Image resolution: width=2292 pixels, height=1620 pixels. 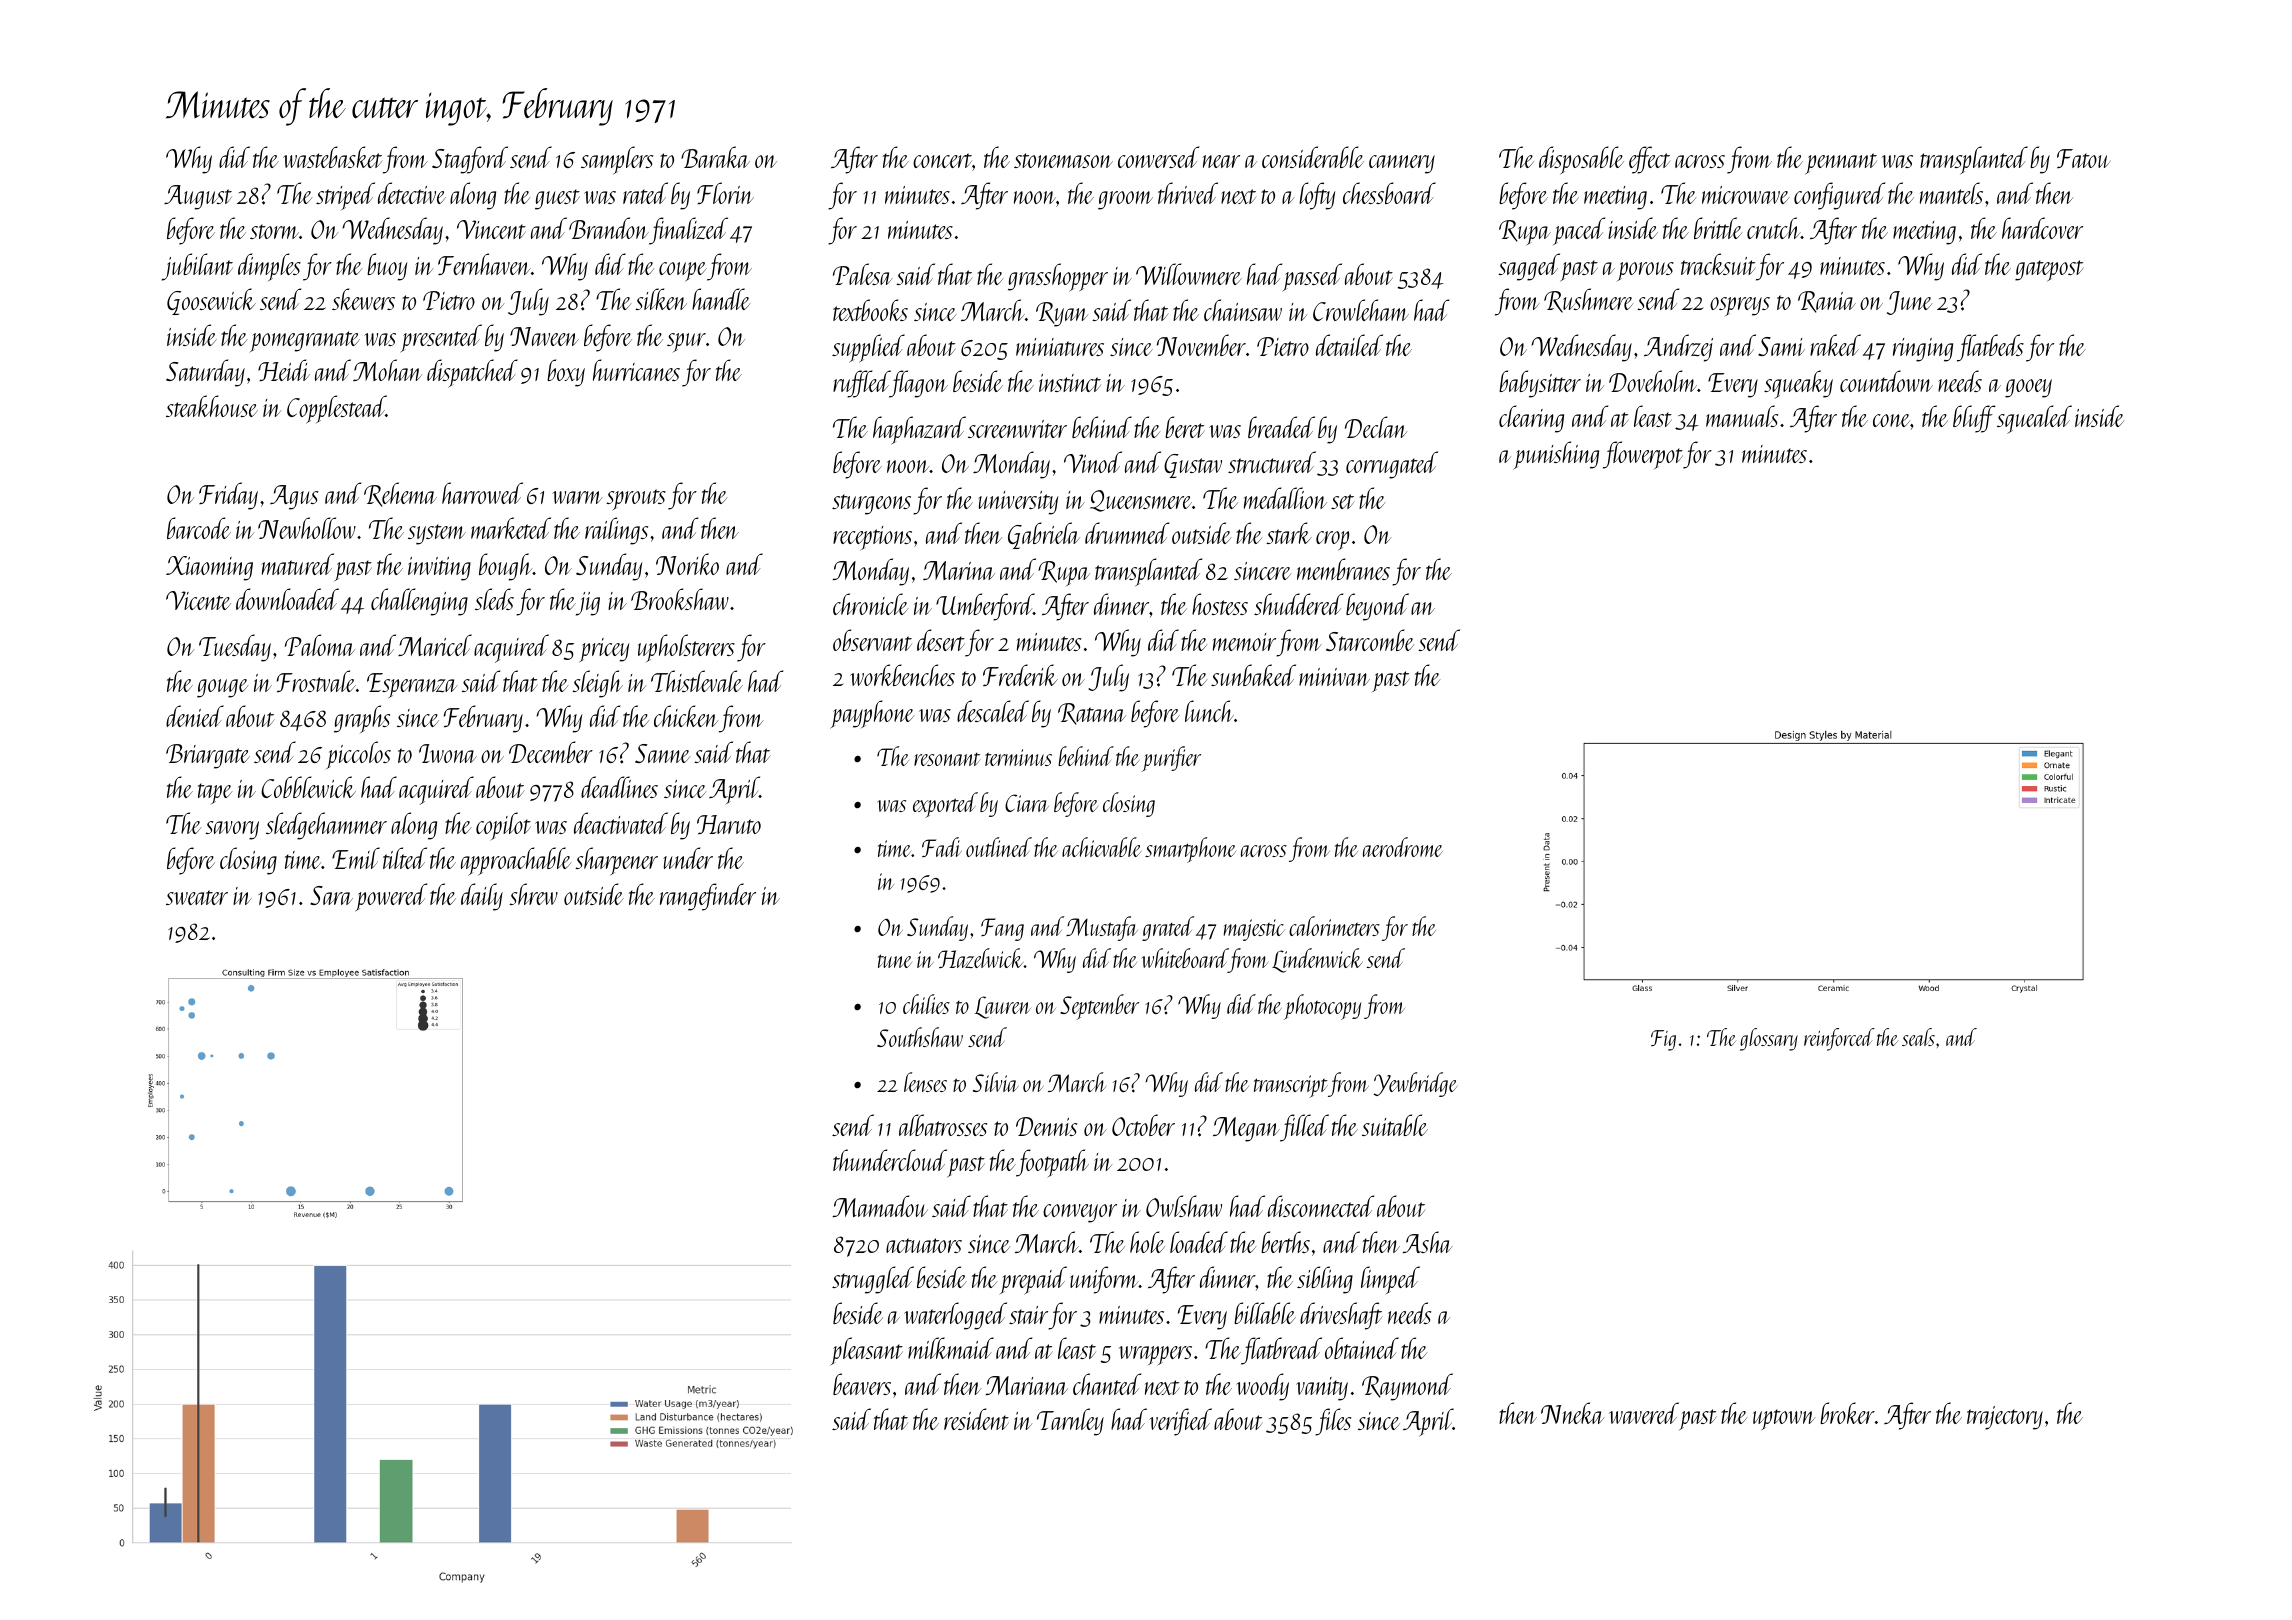 What do you see at coordinates (2084, 158) in the screenshot?
I see `Fatou` at bounding box center [2084, 158].
